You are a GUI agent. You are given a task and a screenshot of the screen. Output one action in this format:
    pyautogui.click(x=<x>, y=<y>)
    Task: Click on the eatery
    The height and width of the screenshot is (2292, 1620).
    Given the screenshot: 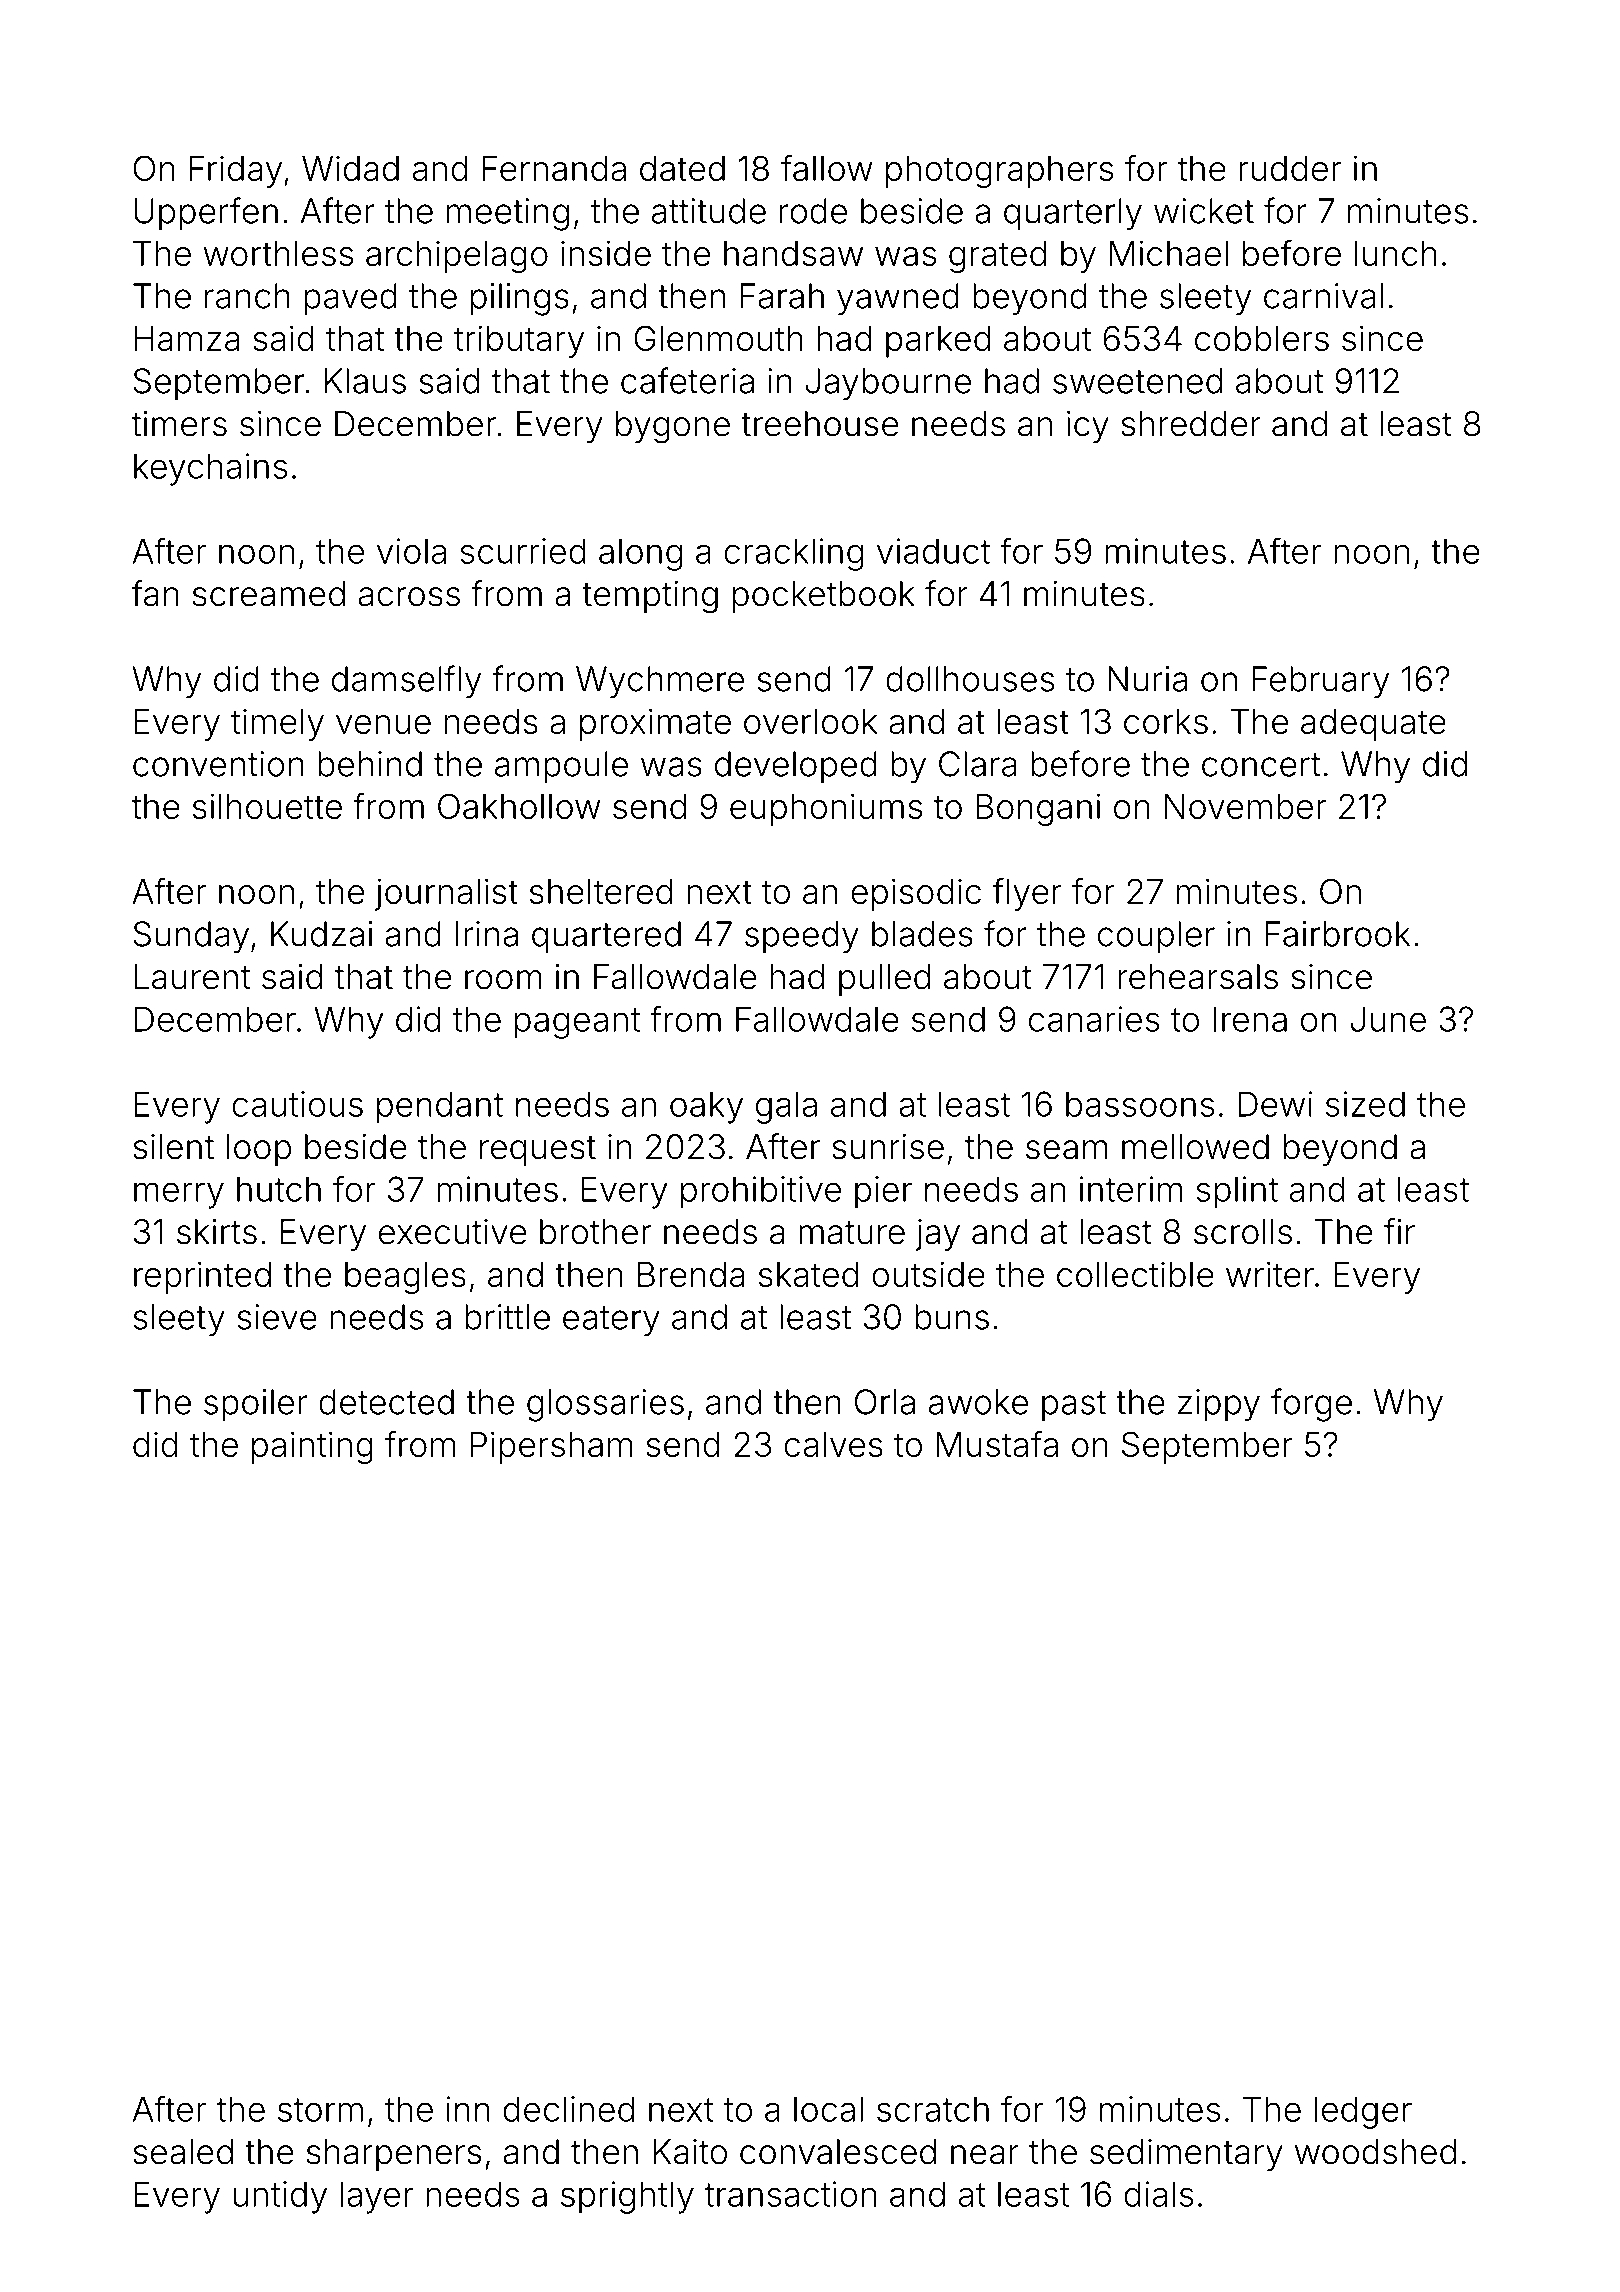 What is the action you would take?
    pyautogui.click(x=611, y=1321)
